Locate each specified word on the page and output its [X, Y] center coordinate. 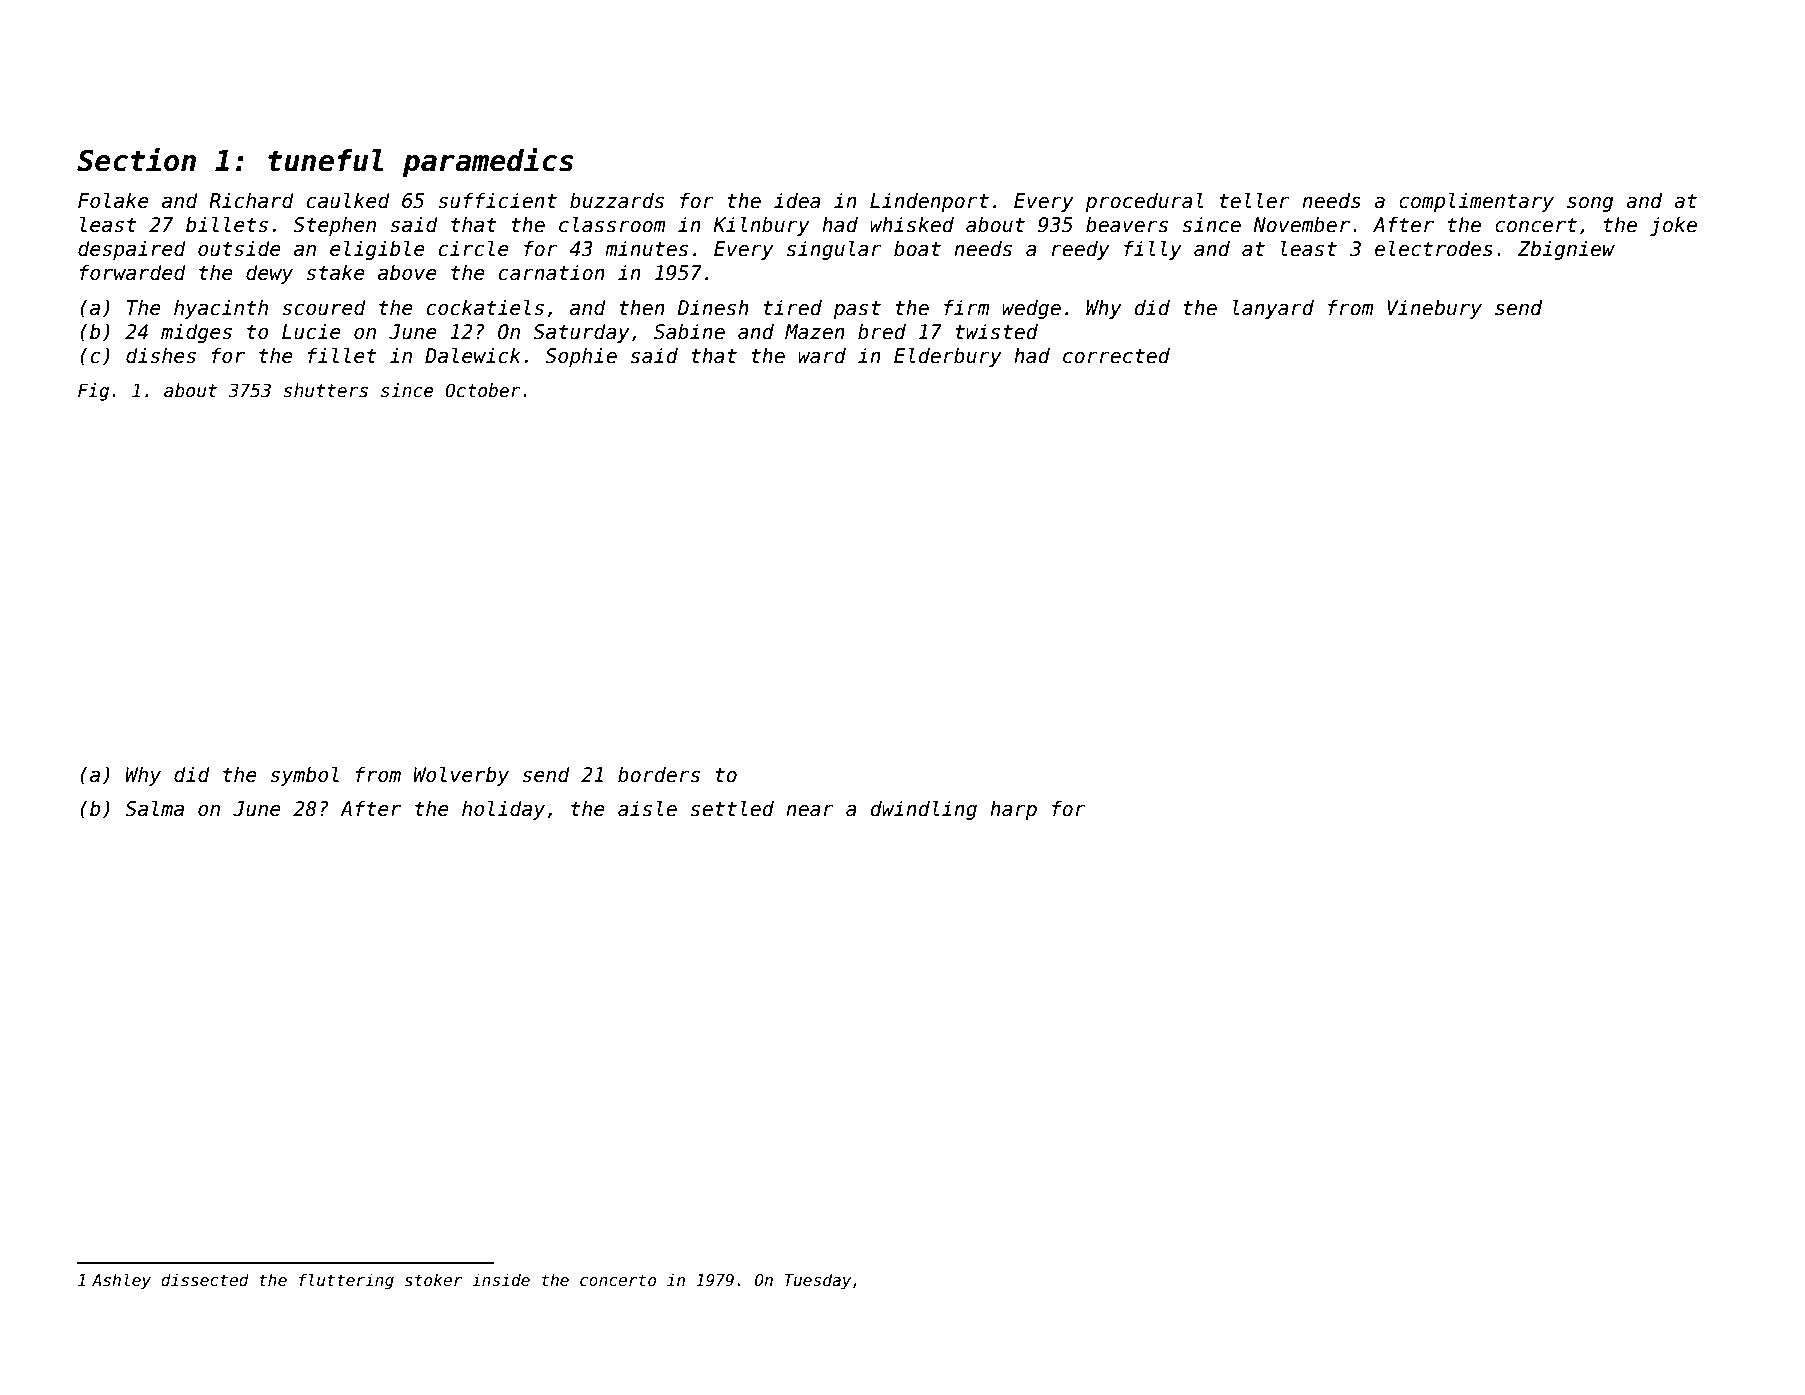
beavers [1127, 224]
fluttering [346, 1281]
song [1590, 204]
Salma [154, 808]
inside [501, 1280]
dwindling [923, 810]
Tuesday [817, 1281]
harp [1013, 810]
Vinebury [1434, 309]
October [483, 390]
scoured [324, 307]
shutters [325, 390]
